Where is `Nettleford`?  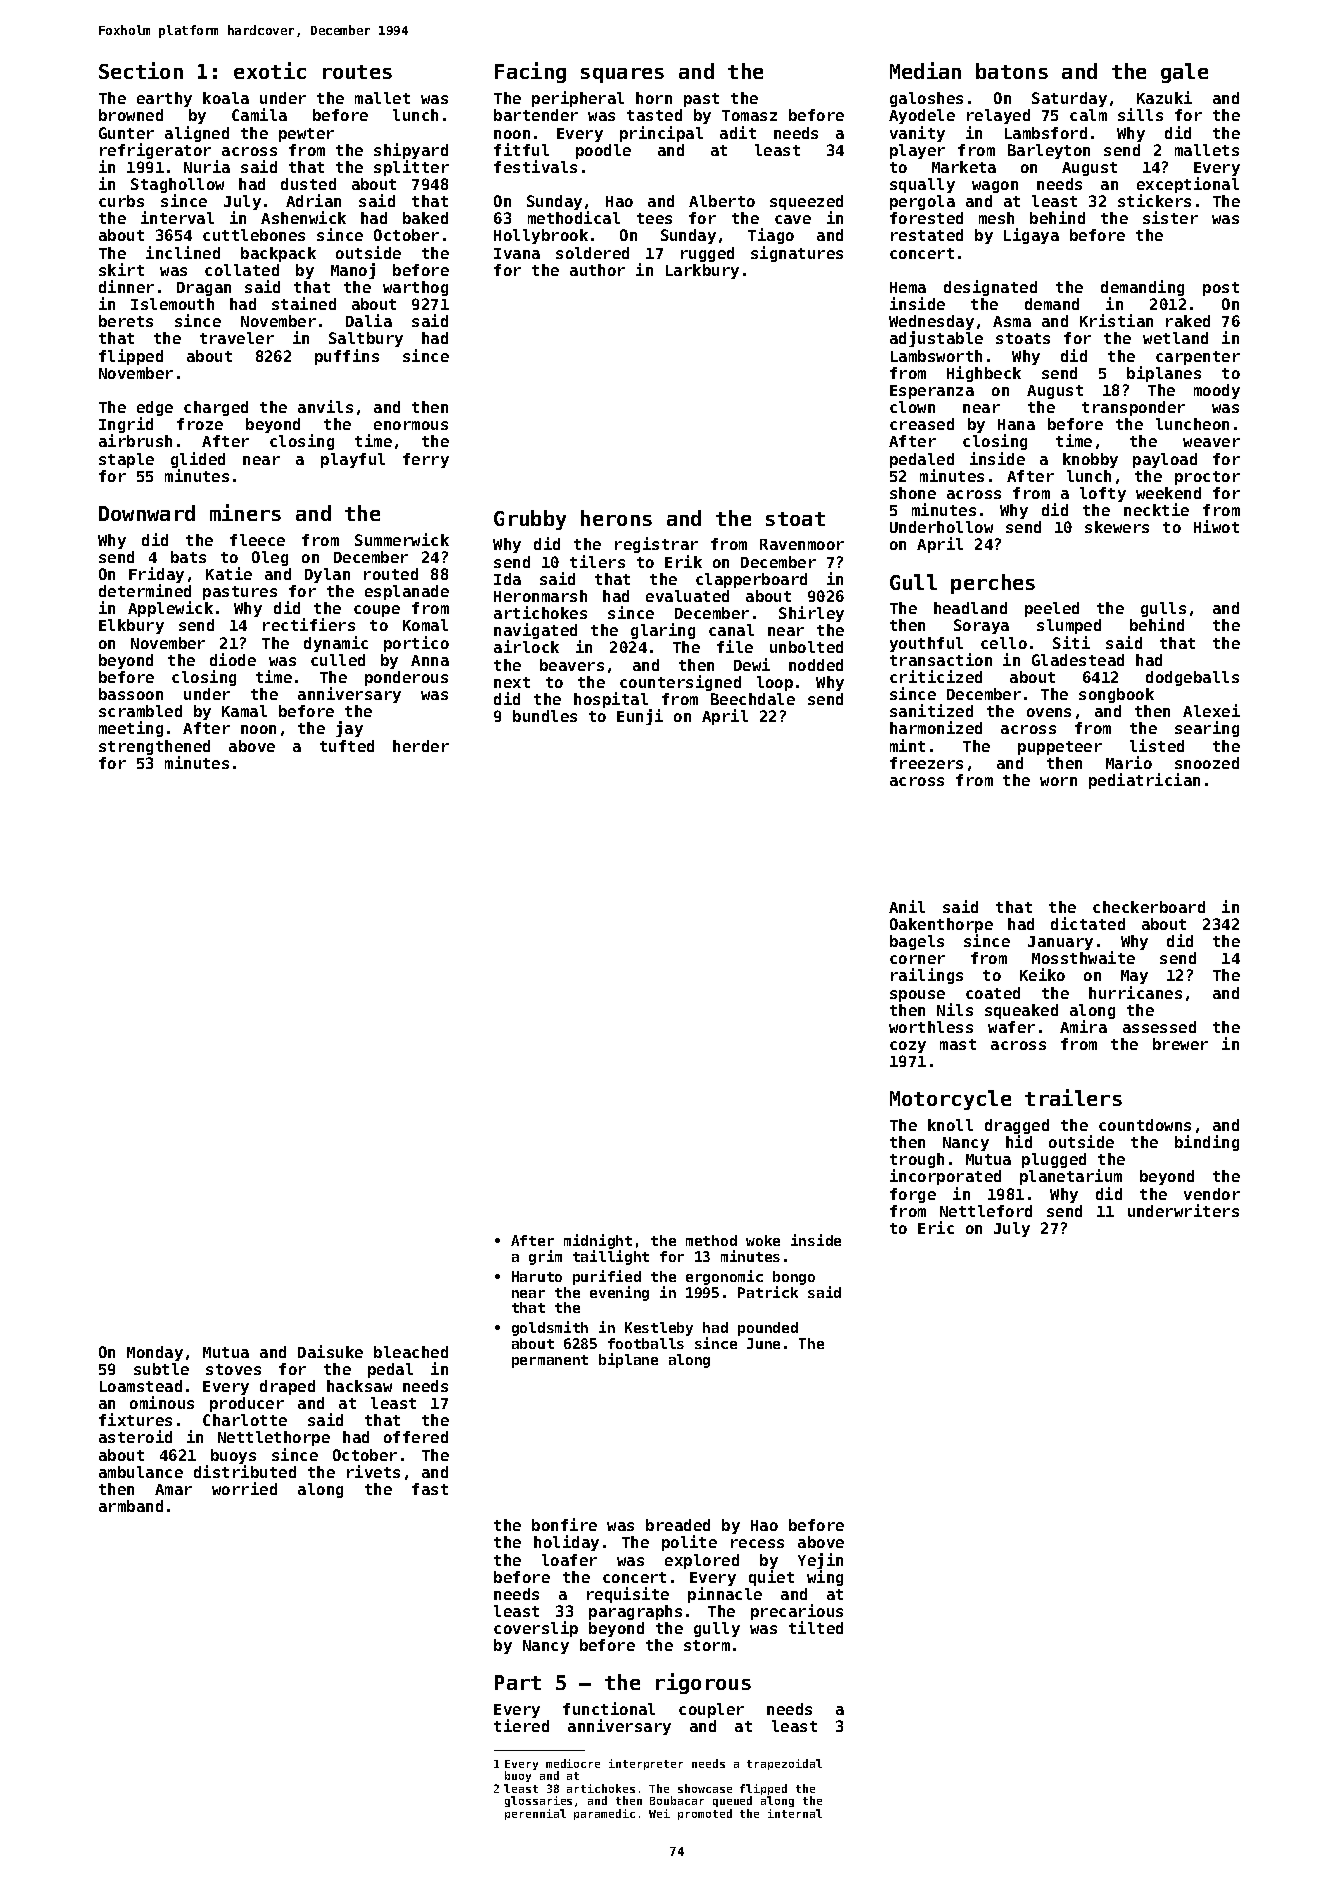 Nettleford is located at coordinates (986, 1211).
